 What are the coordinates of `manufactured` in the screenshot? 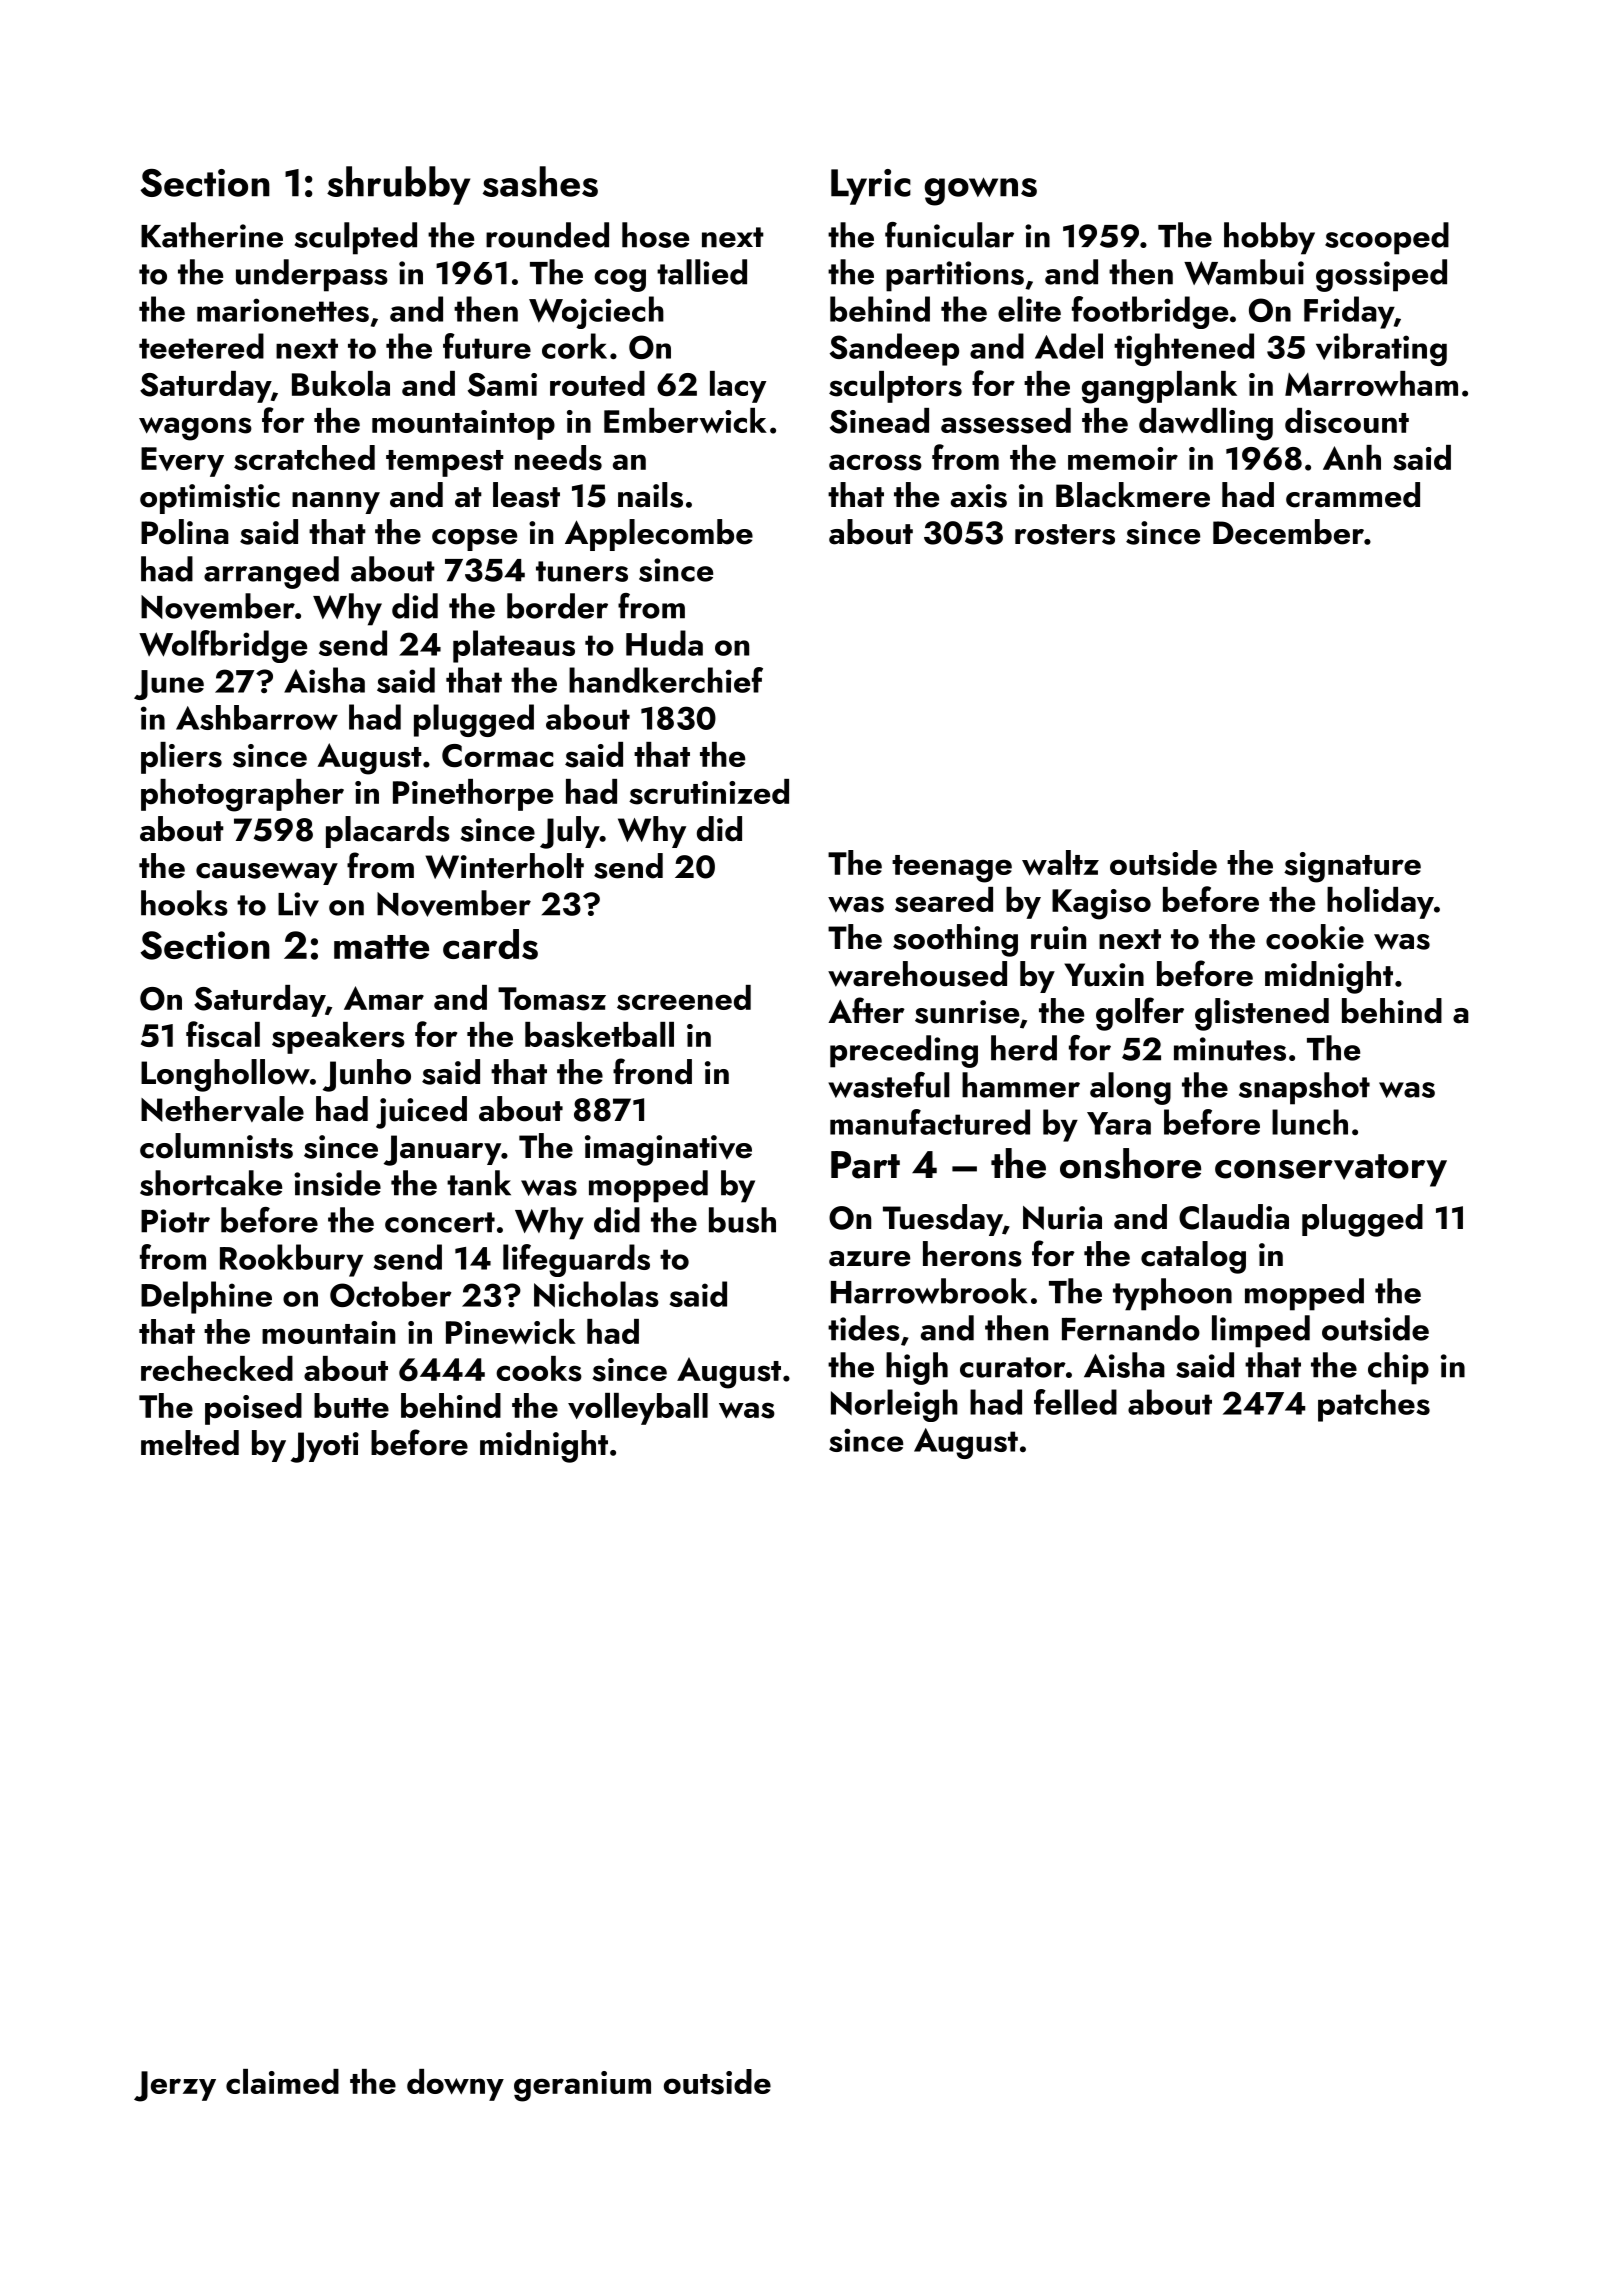 It's located at (930, 1122).
